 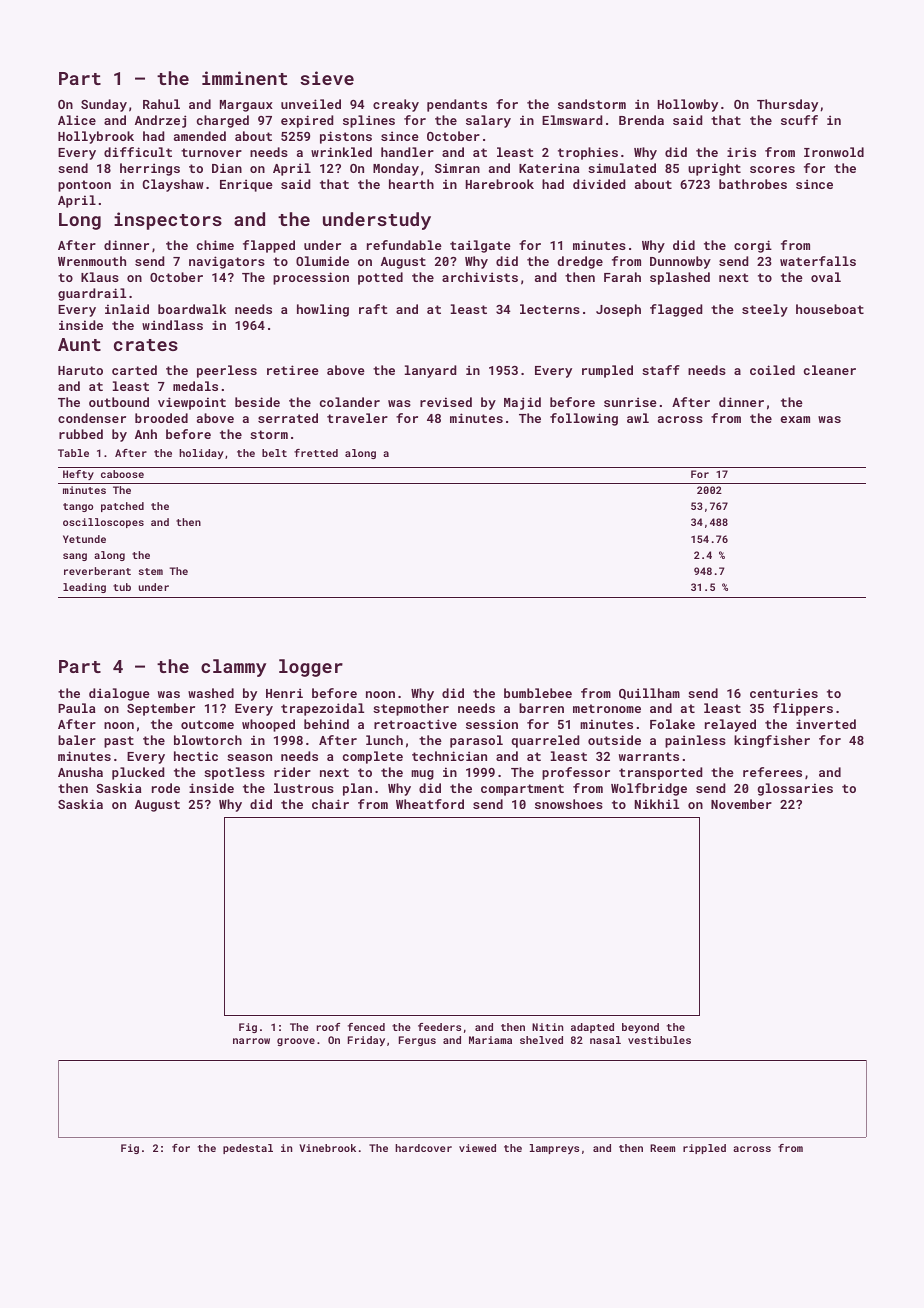 What do you see at coordinates (522, 403) in the image?
I see `Majid` at bounding box center [522, 403].
